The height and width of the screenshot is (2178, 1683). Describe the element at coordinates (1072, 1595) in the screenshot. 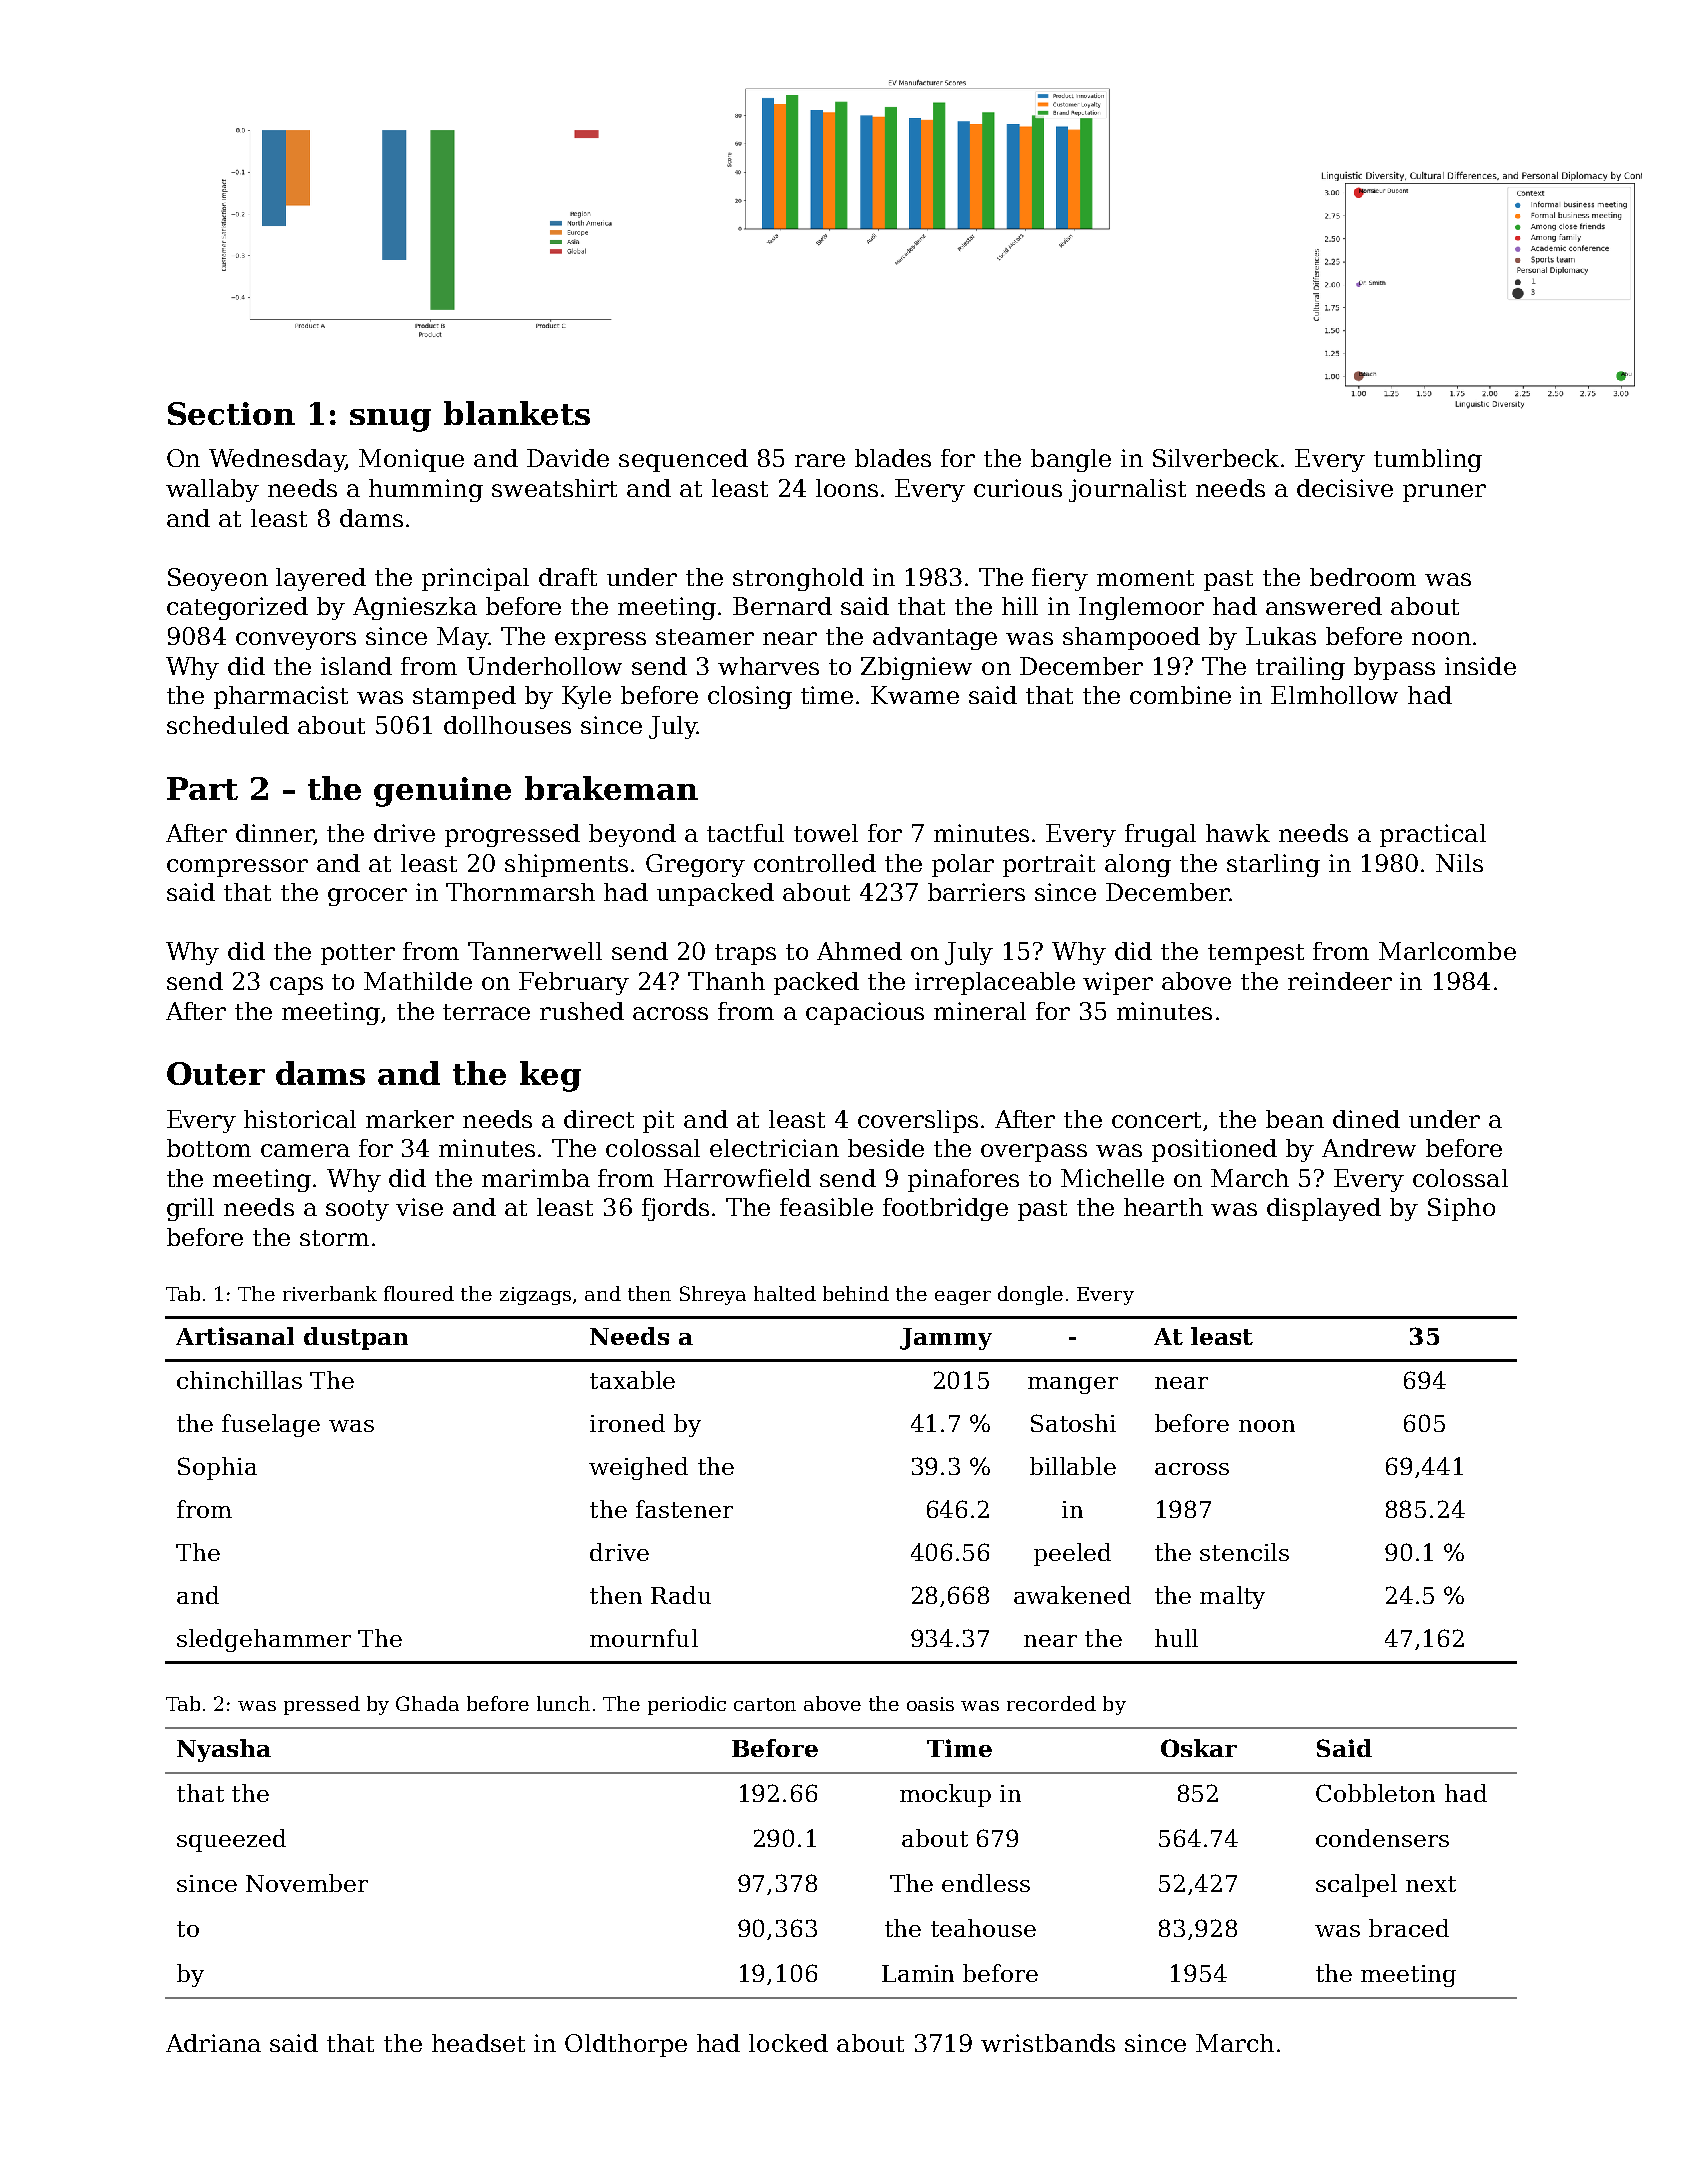

I see `awakened` at that location.
